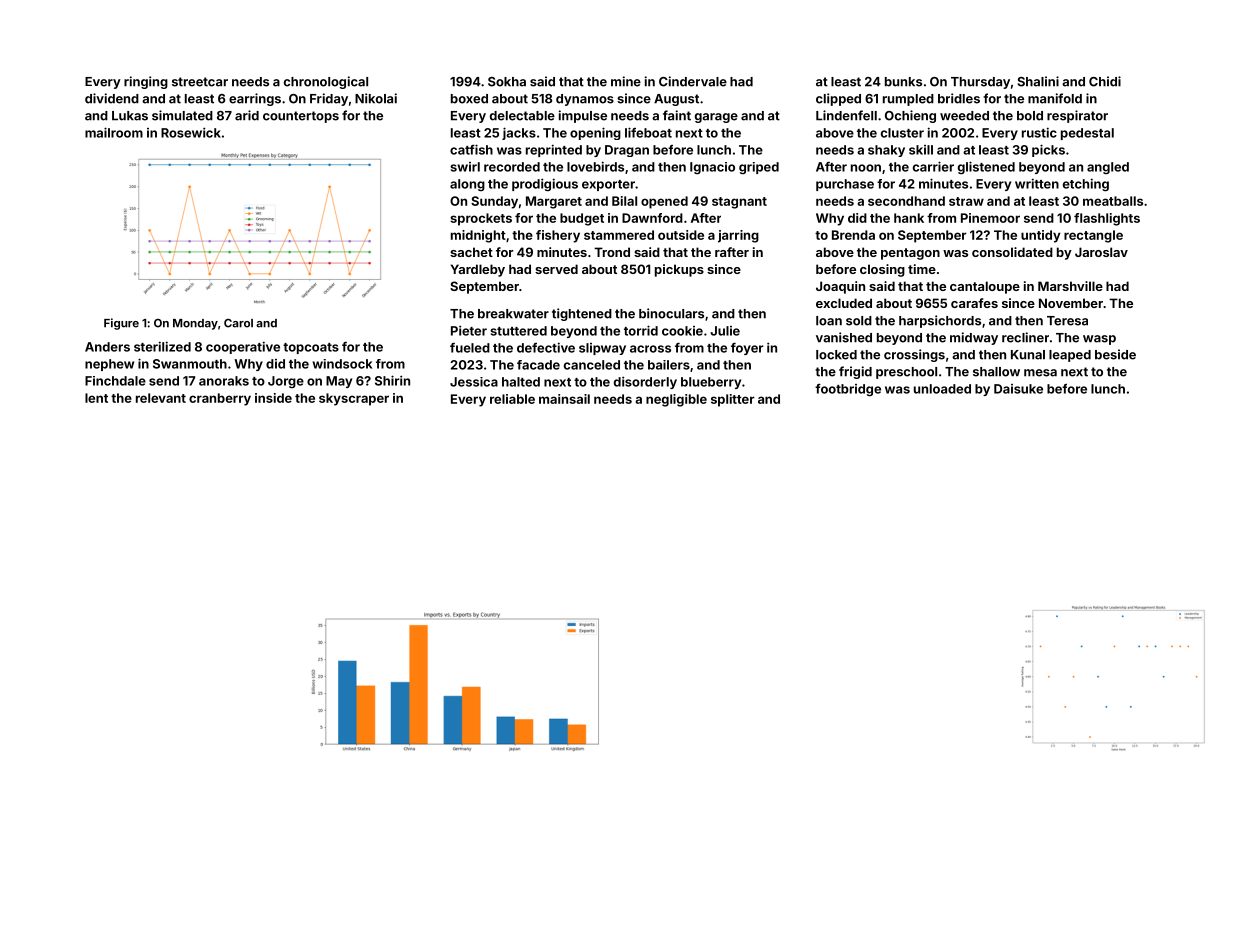 Image resolution: width=1233 pixels, height=952 pixels. Describe the element at coordinates (220, 399) in the image. I see `cranberry` at that location.
